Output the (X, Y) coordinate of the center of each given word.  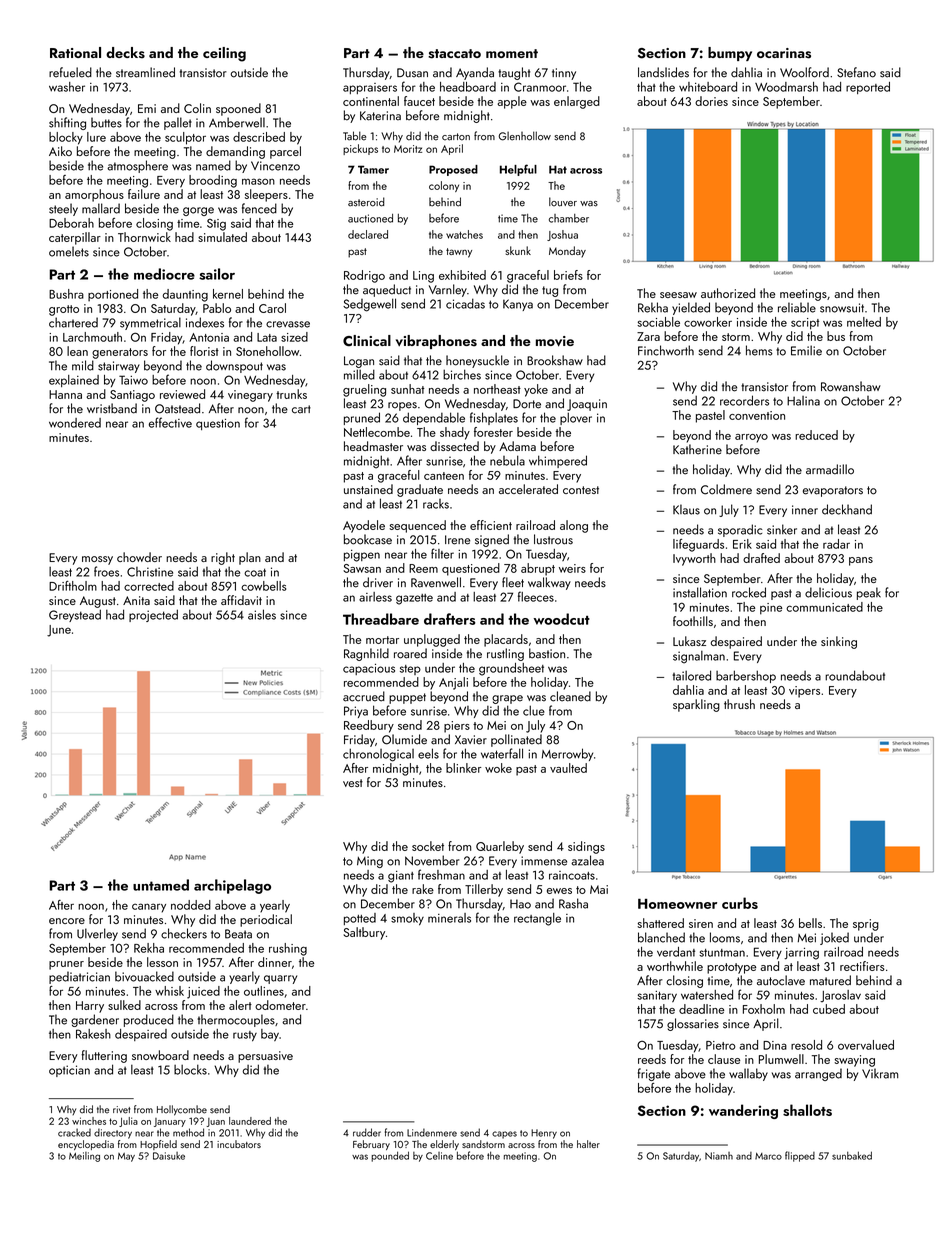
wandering (743, 1111)
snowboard (160, 1055)
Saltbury (364, 933)
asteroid (366, 202)
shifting (67, 123)
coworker (708, 322)
